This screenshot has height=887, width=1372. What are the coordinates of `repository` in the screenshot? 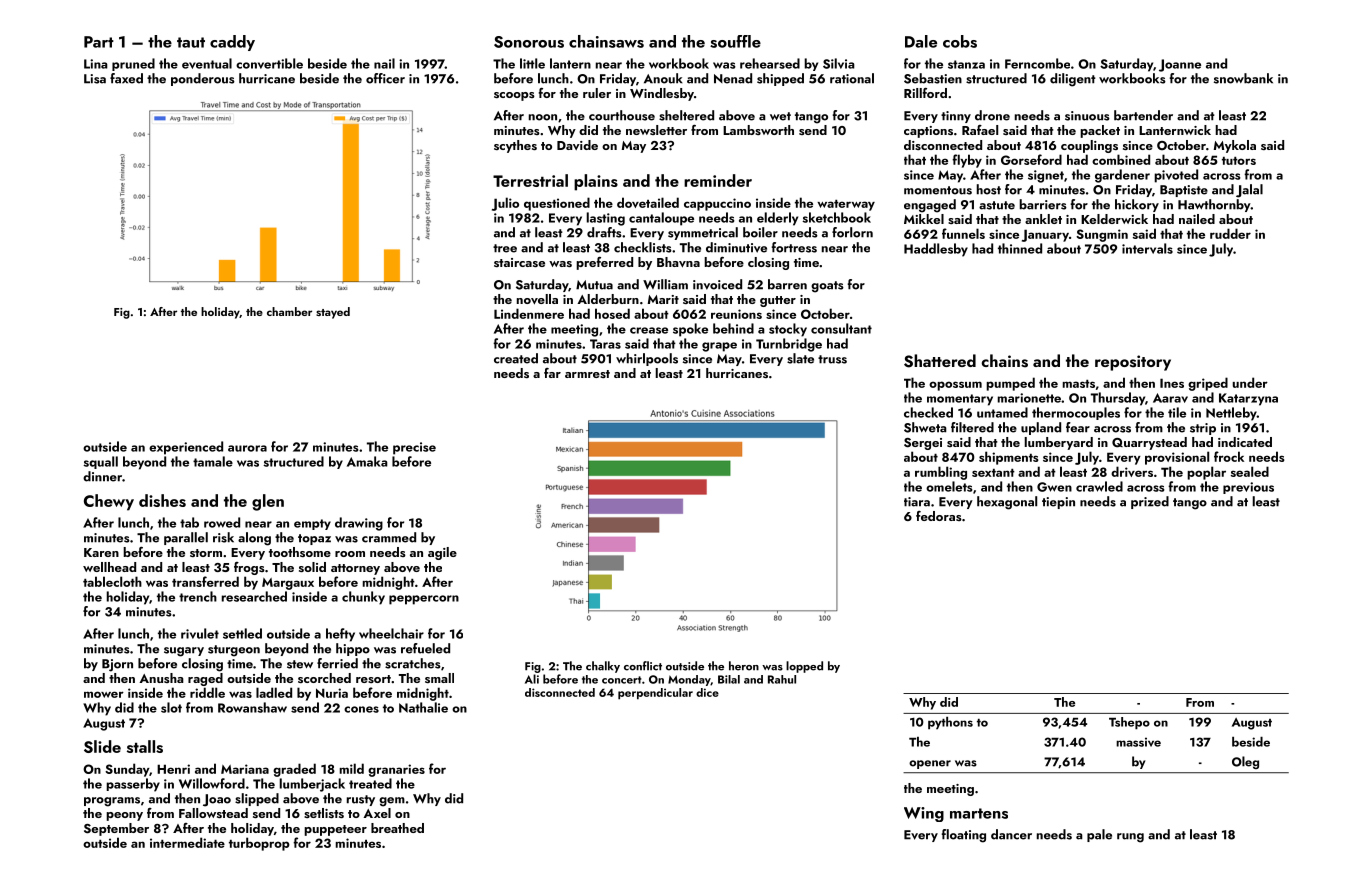 It's located at (1133, 363).
